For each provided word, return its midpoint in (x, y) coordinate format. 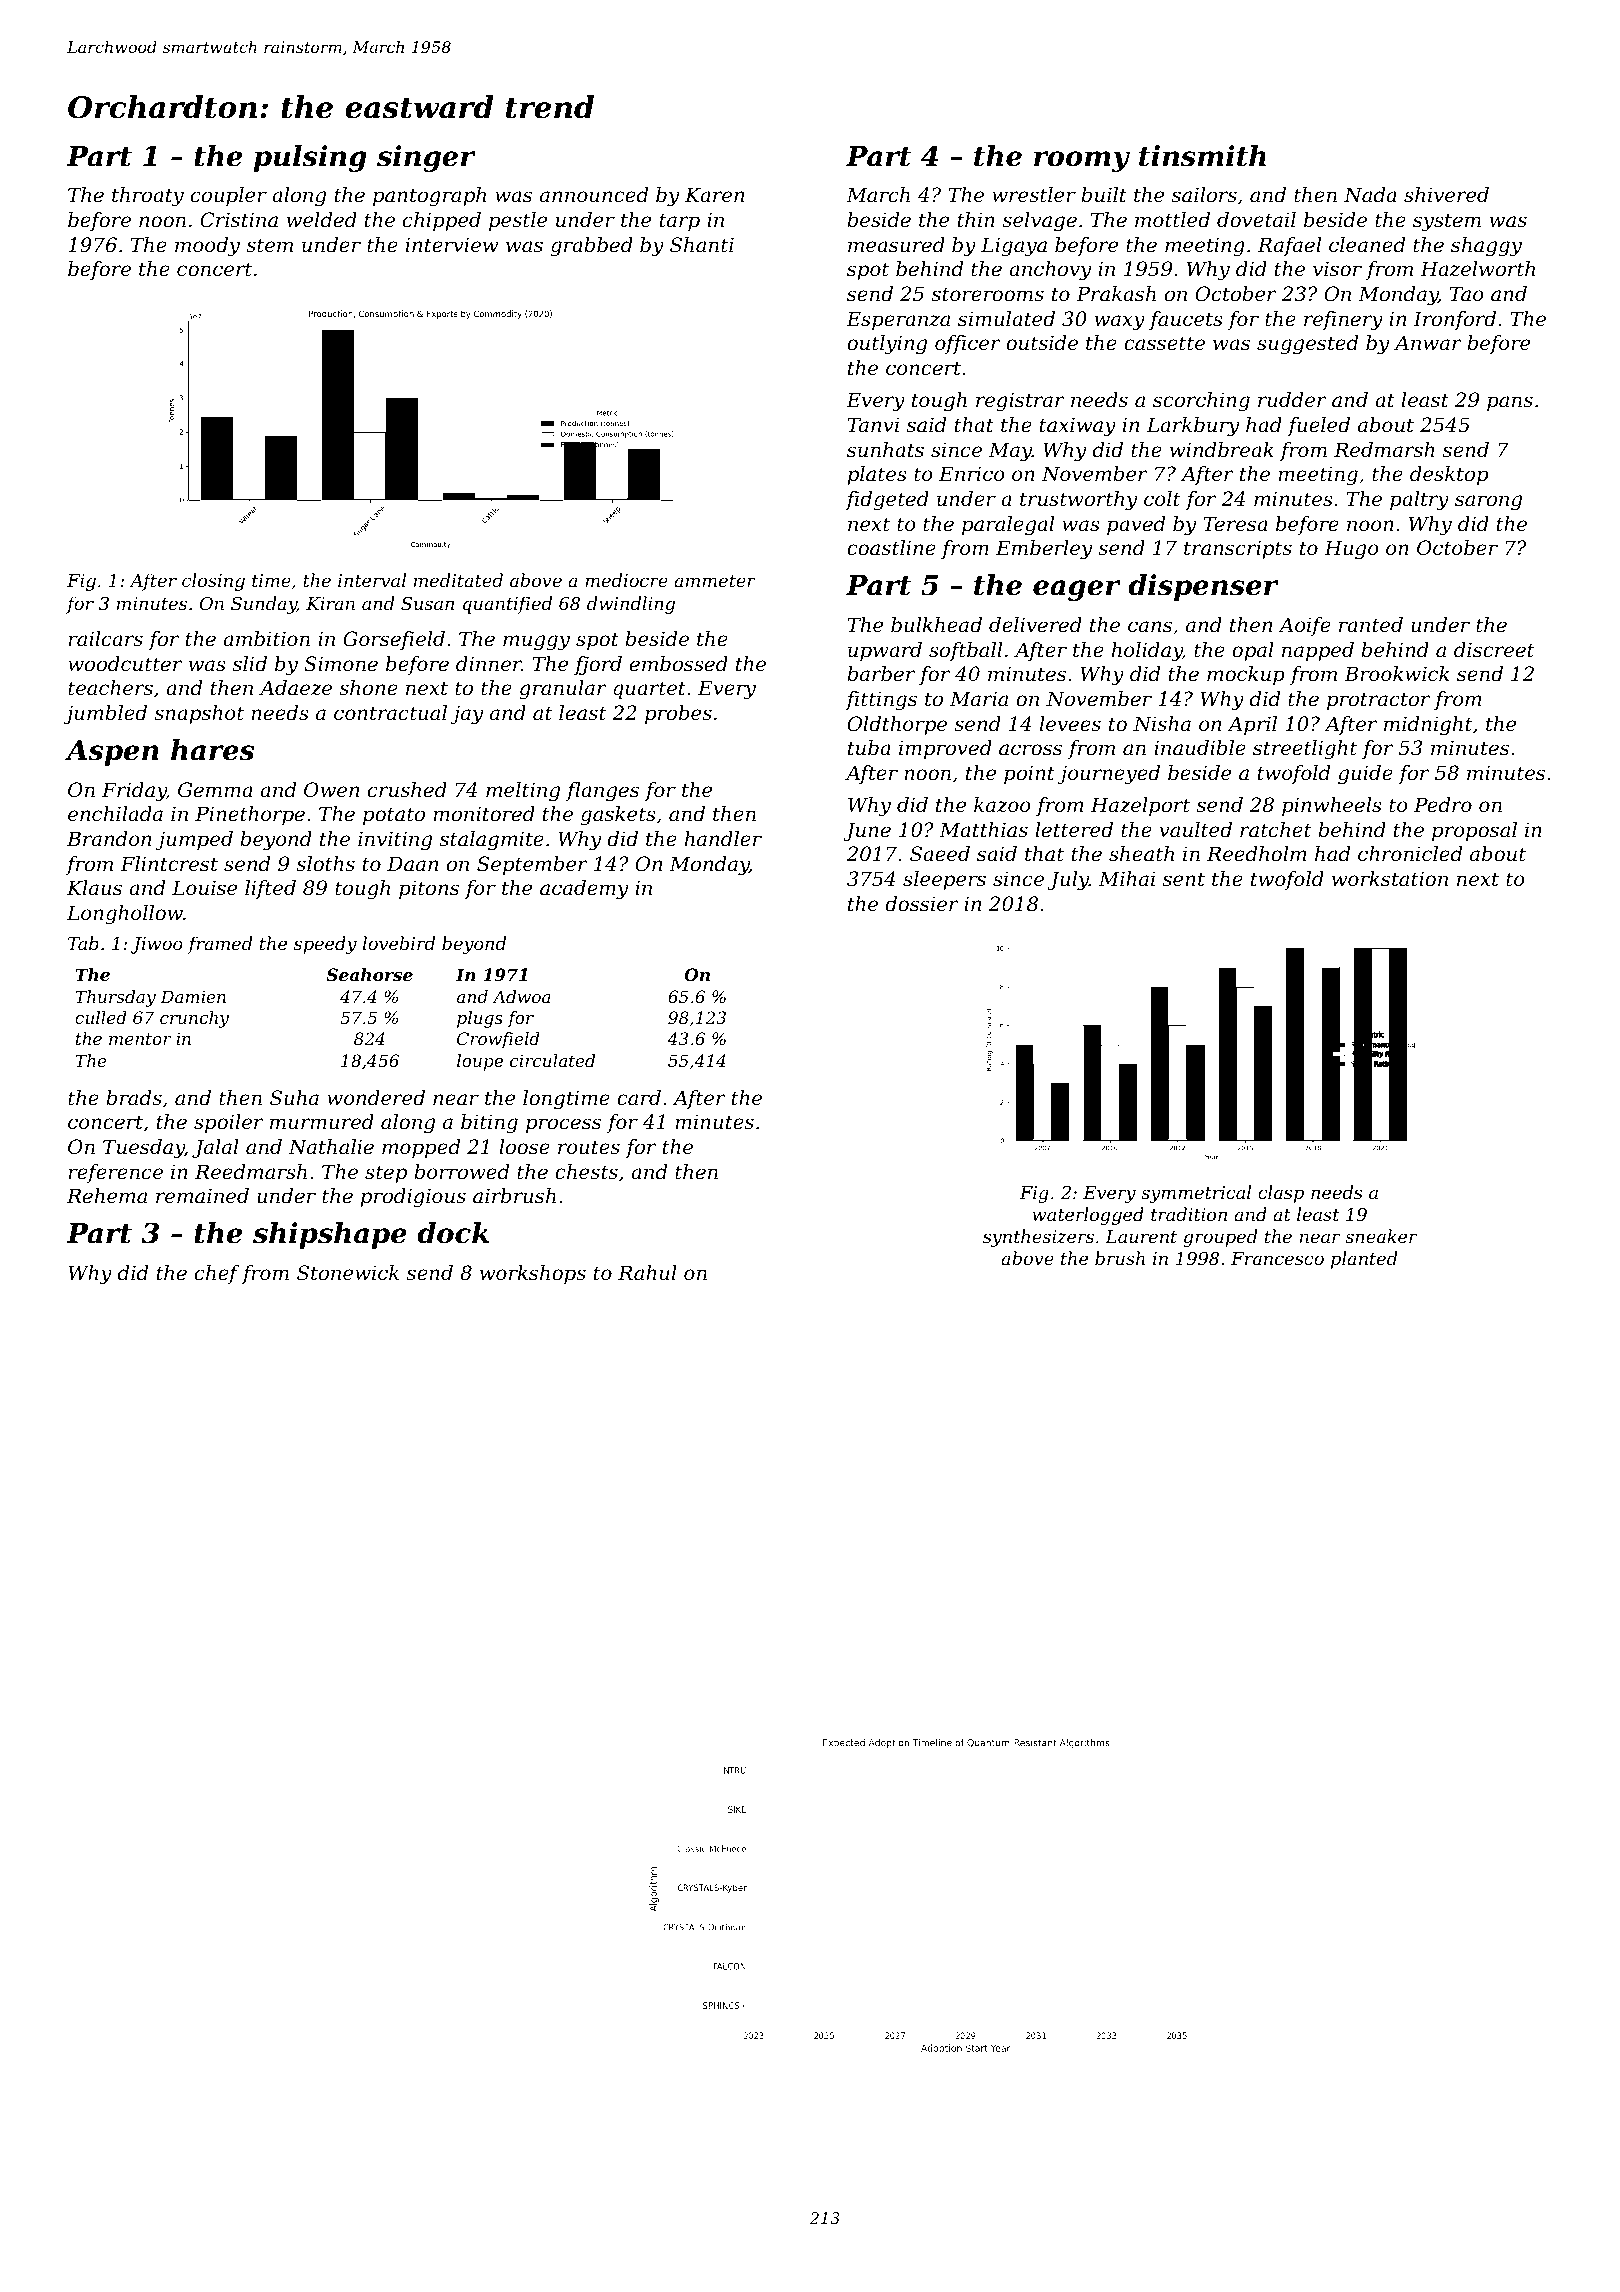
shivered (1446, 194)
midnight (1428, 726)
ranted (1371, 624)
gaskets (618, 816)
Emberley (1044, 550)
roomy (1082, 161)
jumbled (105, 715)
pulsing (310, 158)
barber (881, 674)
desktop (1449, 475)
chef (217, 1274)
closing (213, 582)
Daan (412, 864)
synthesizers (1038, 1238)
